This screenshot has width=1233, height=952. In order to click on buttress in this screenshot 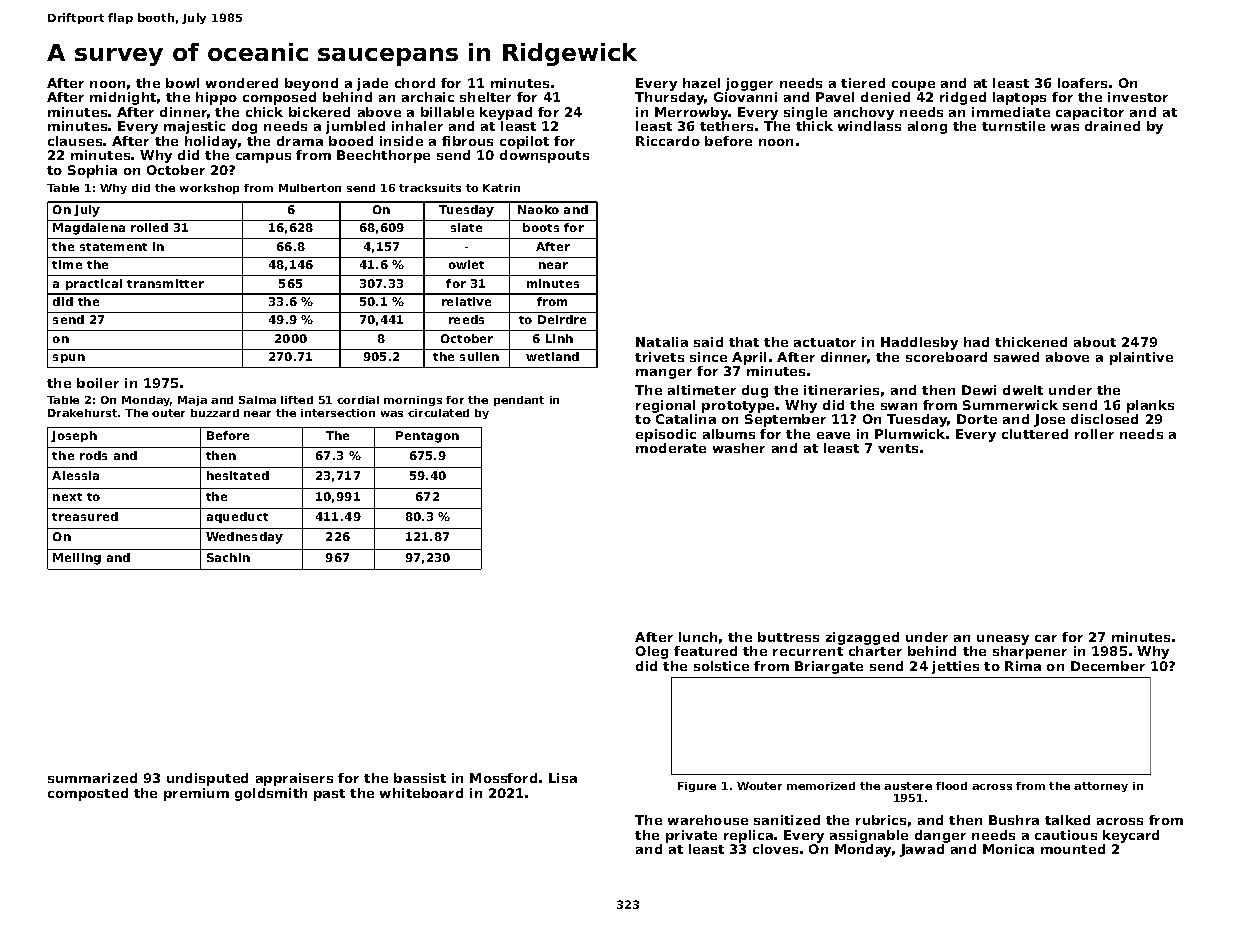, I will do `click(788, 637)`.
